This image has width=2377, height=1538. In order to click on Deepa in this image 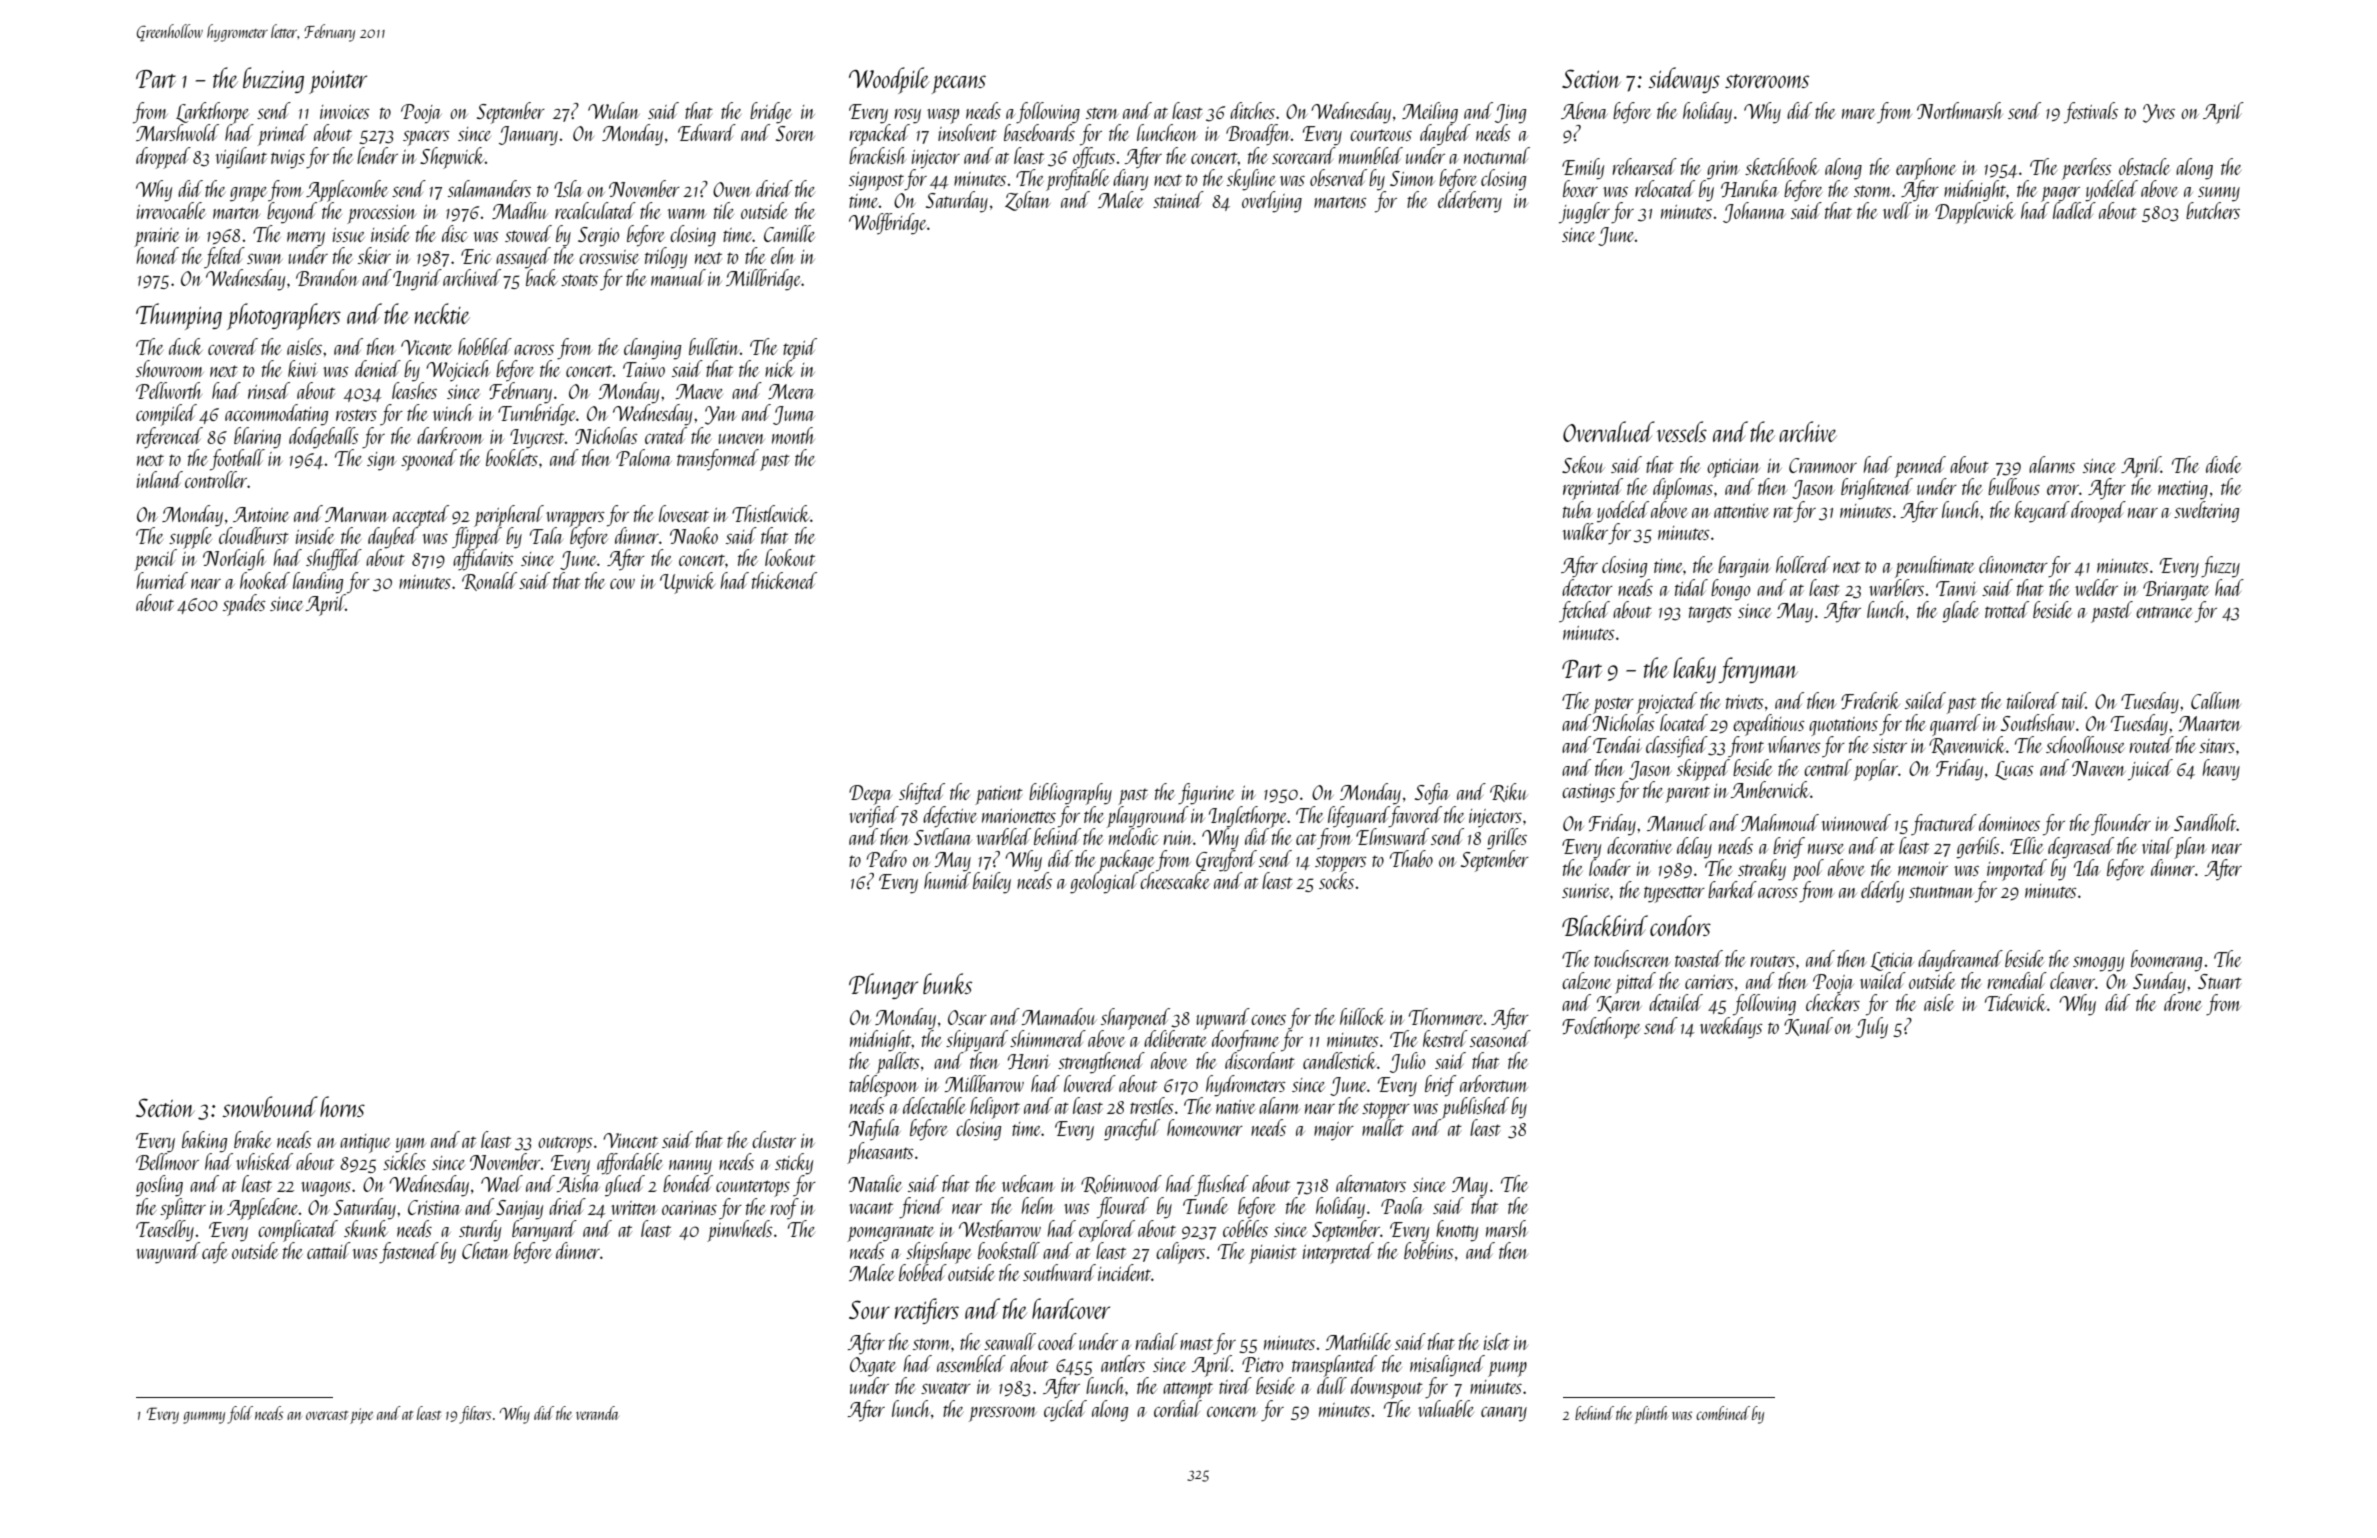, I will do `click(870, 795)`.
